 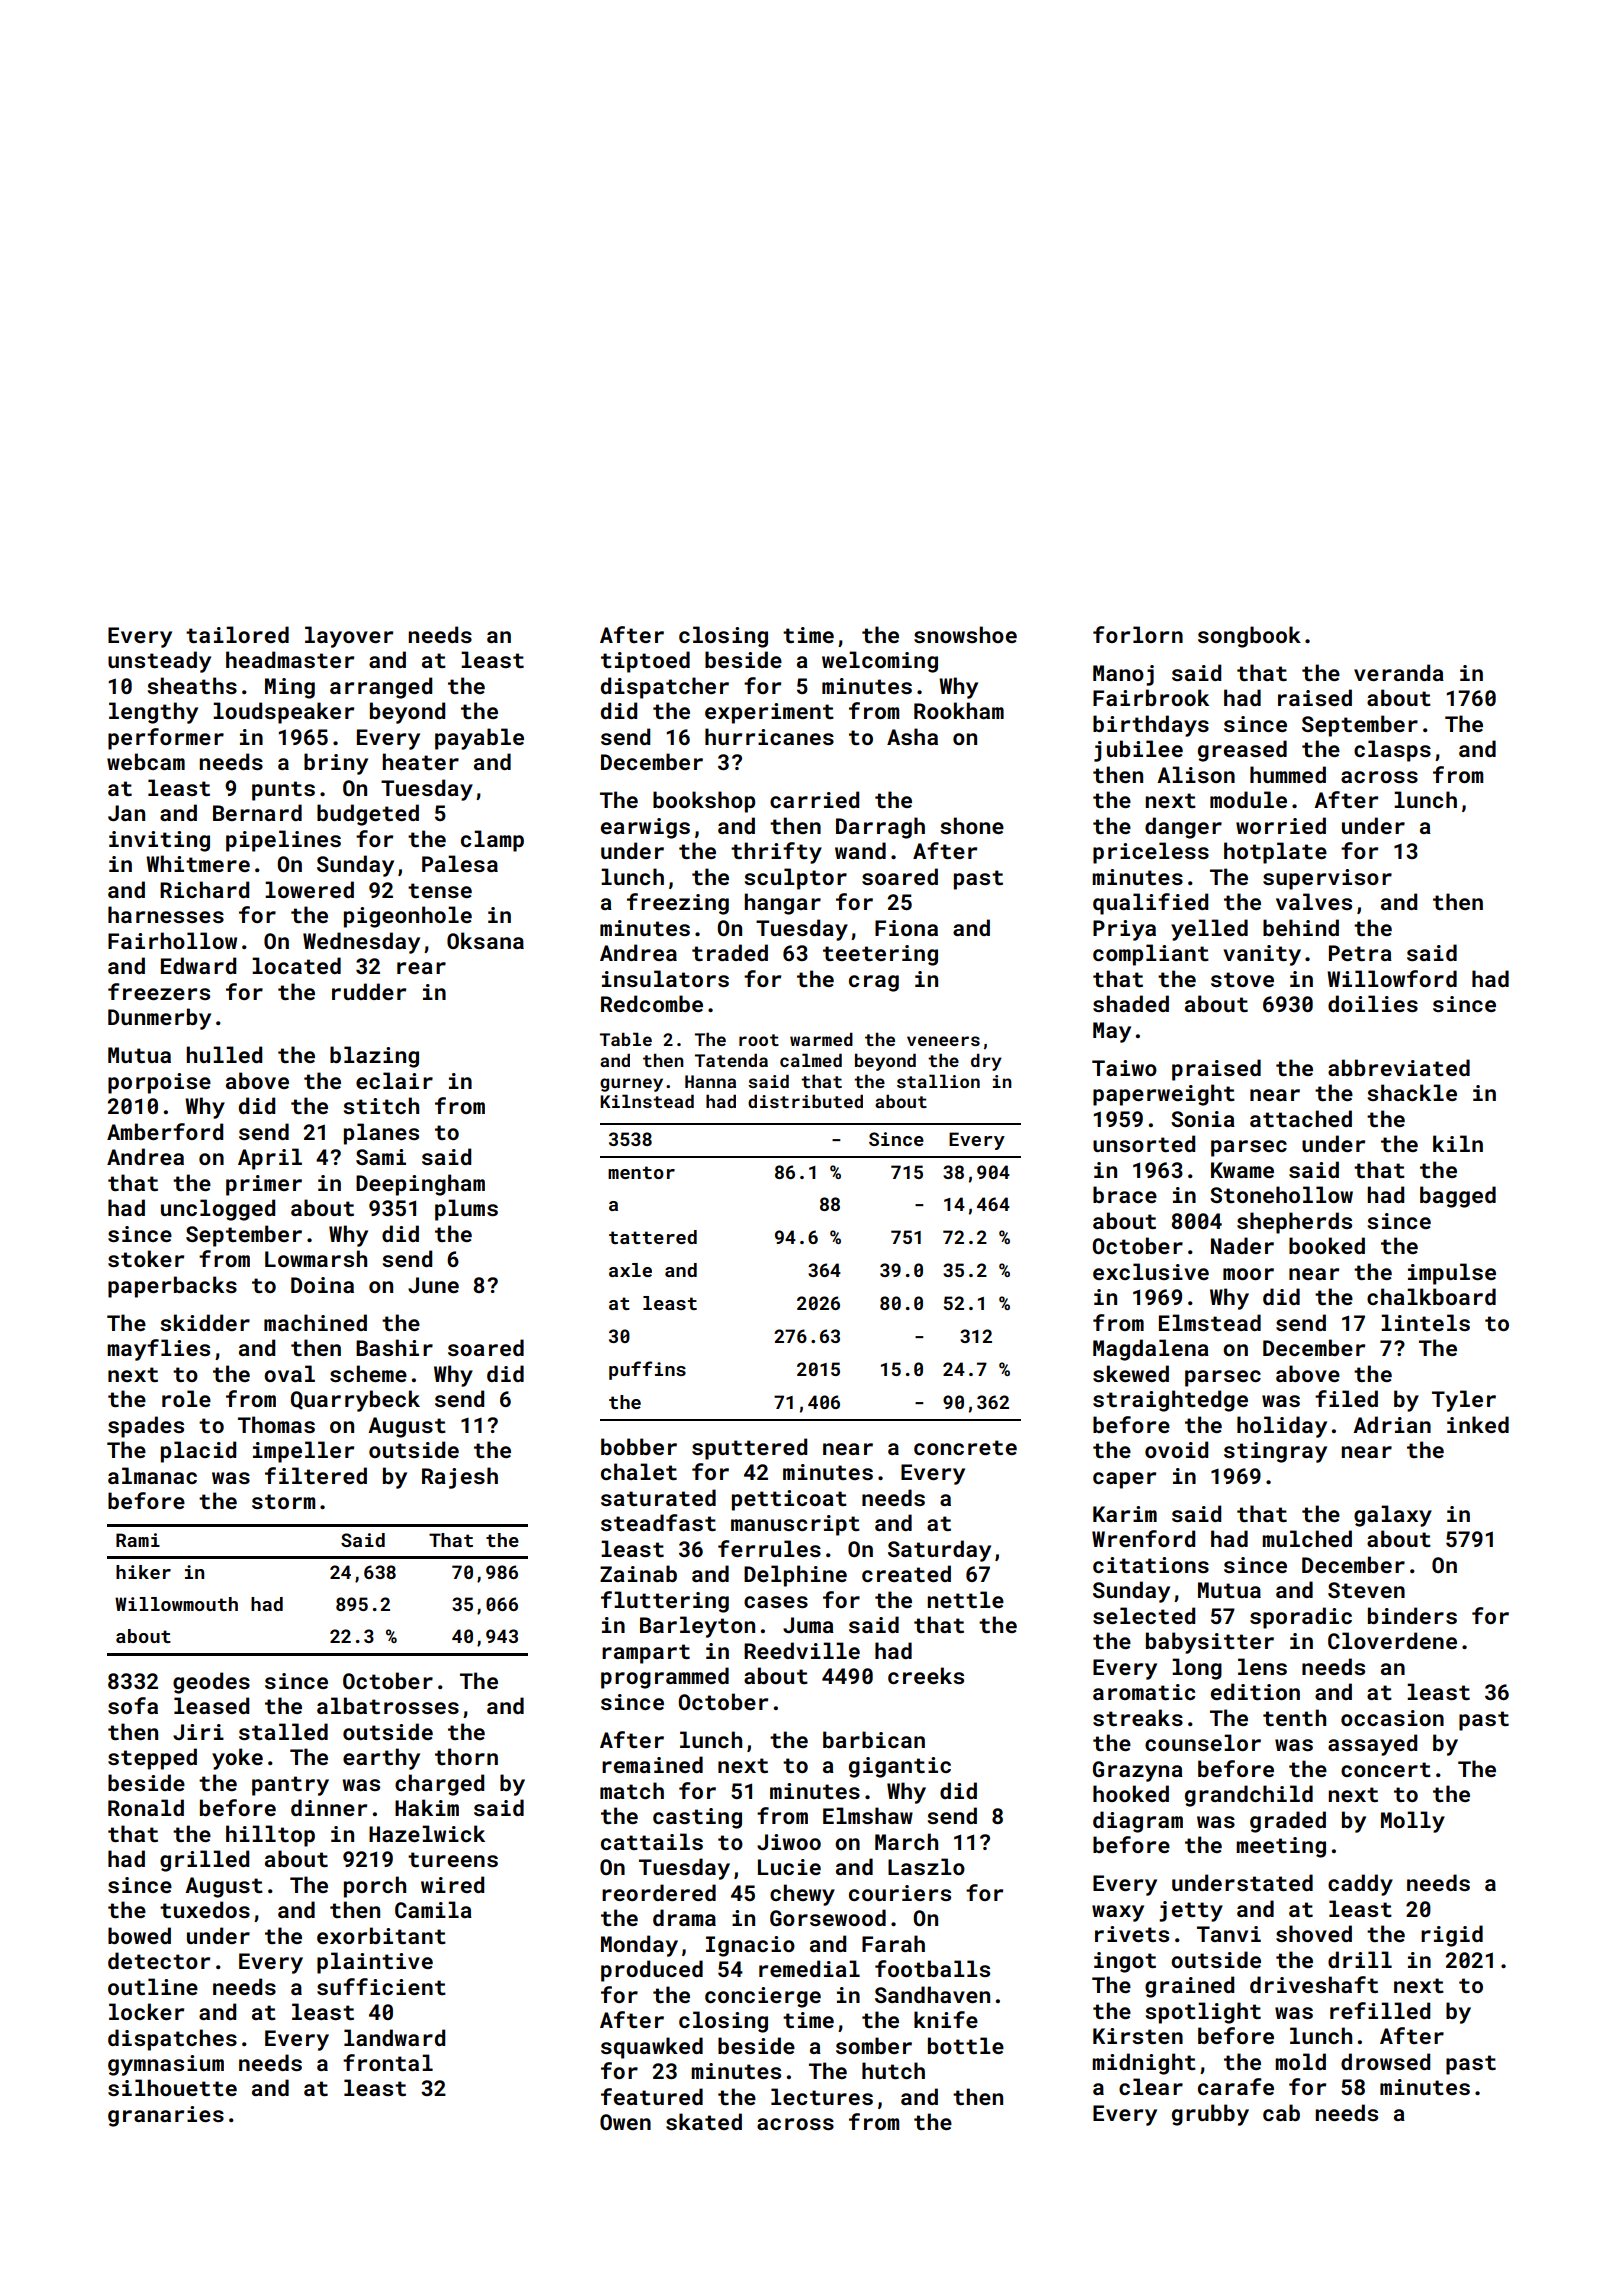 What do you see at coordinates (1281, 2112) in the screenshot?
I see `cab` at bounding box center [1281, 2112].
